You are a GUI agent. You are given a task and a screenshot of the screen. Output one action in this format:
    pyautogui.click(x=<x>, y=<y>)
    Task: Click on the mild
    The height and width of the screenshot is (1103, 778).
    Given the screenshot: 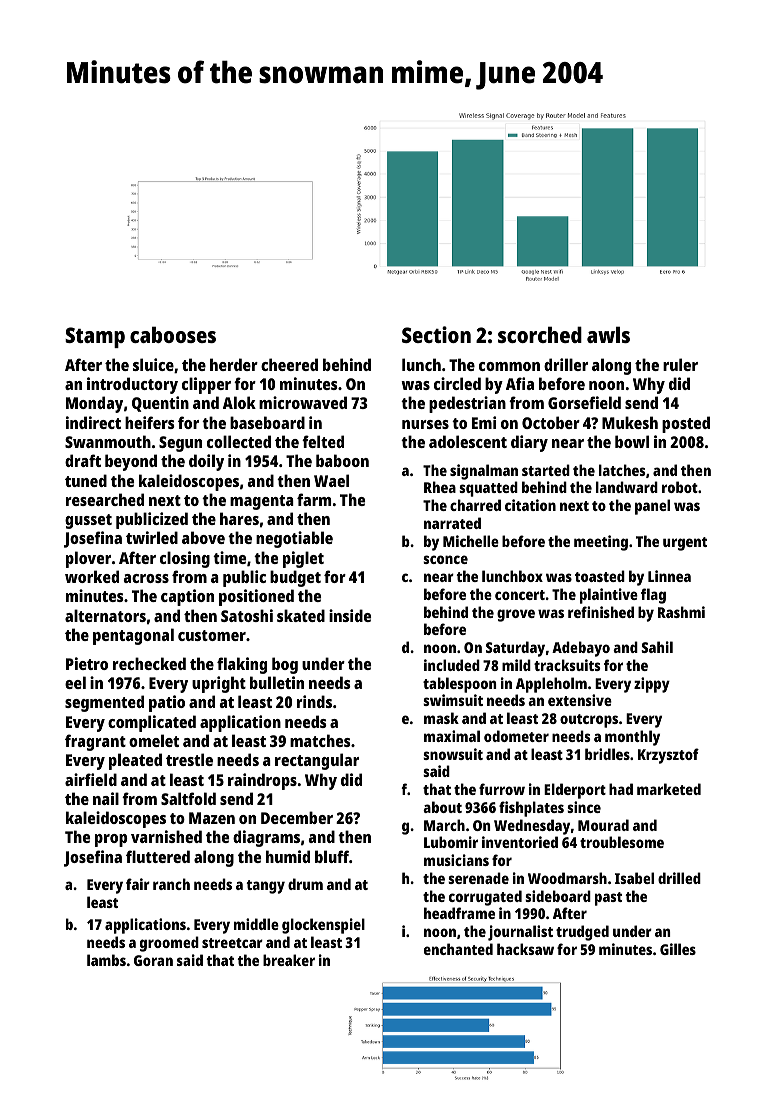 What is the action you would take?
    pyautogui.click(x=516, y=665)
